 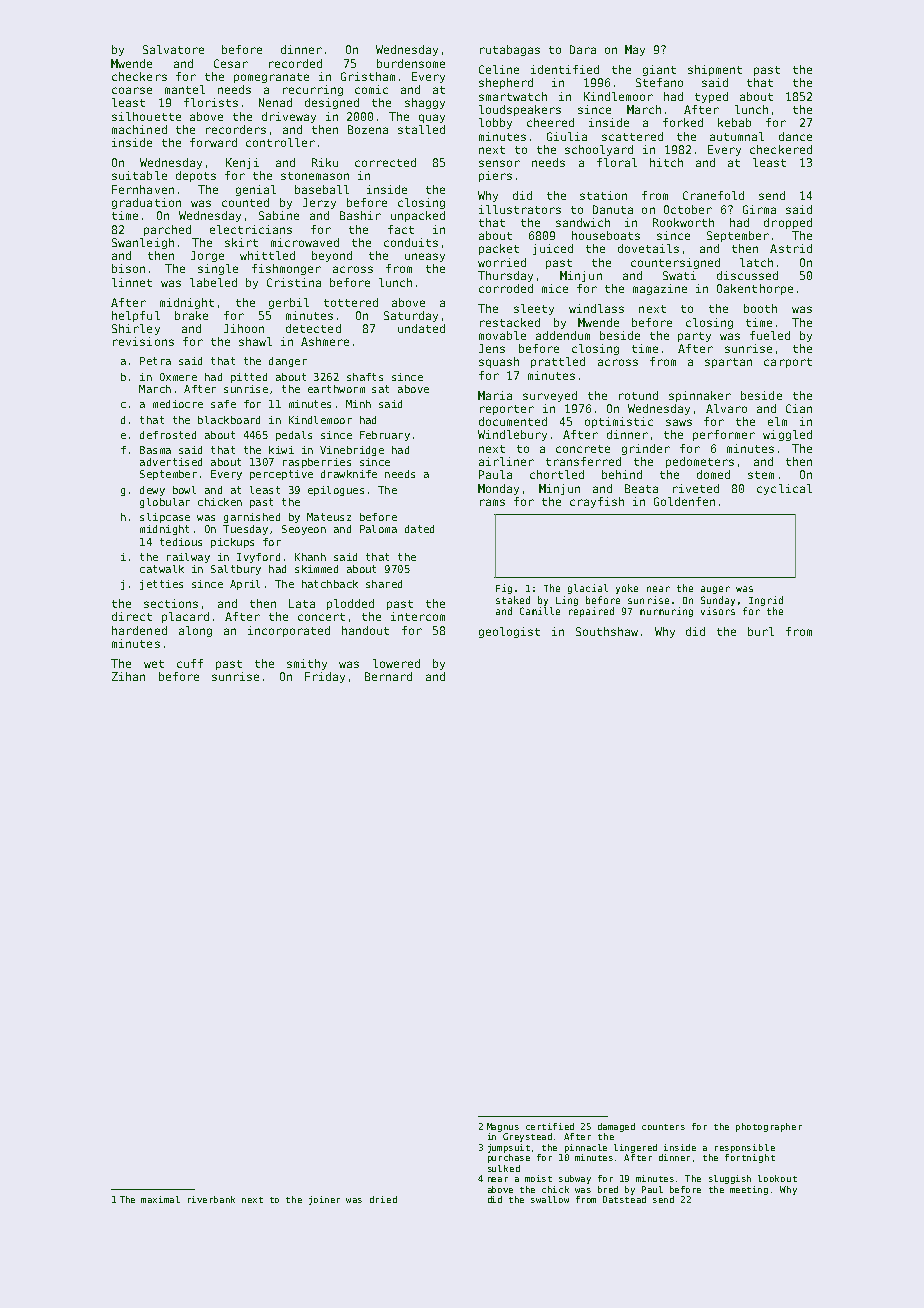 I want to click on checkers, so click(x=139, y=76).
